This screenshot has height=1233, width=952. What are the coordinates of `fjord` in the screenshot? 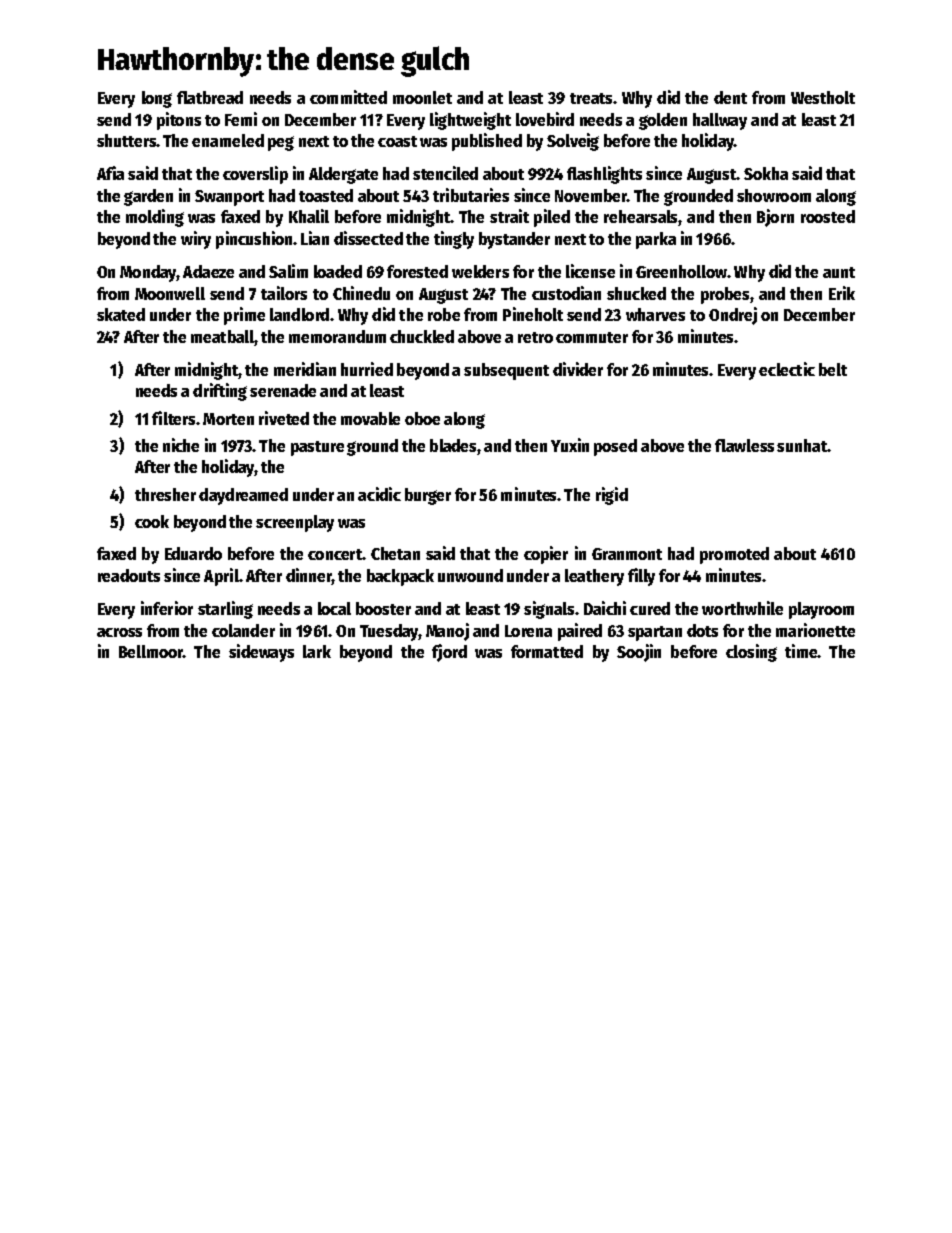 It's located at (449, 653).
